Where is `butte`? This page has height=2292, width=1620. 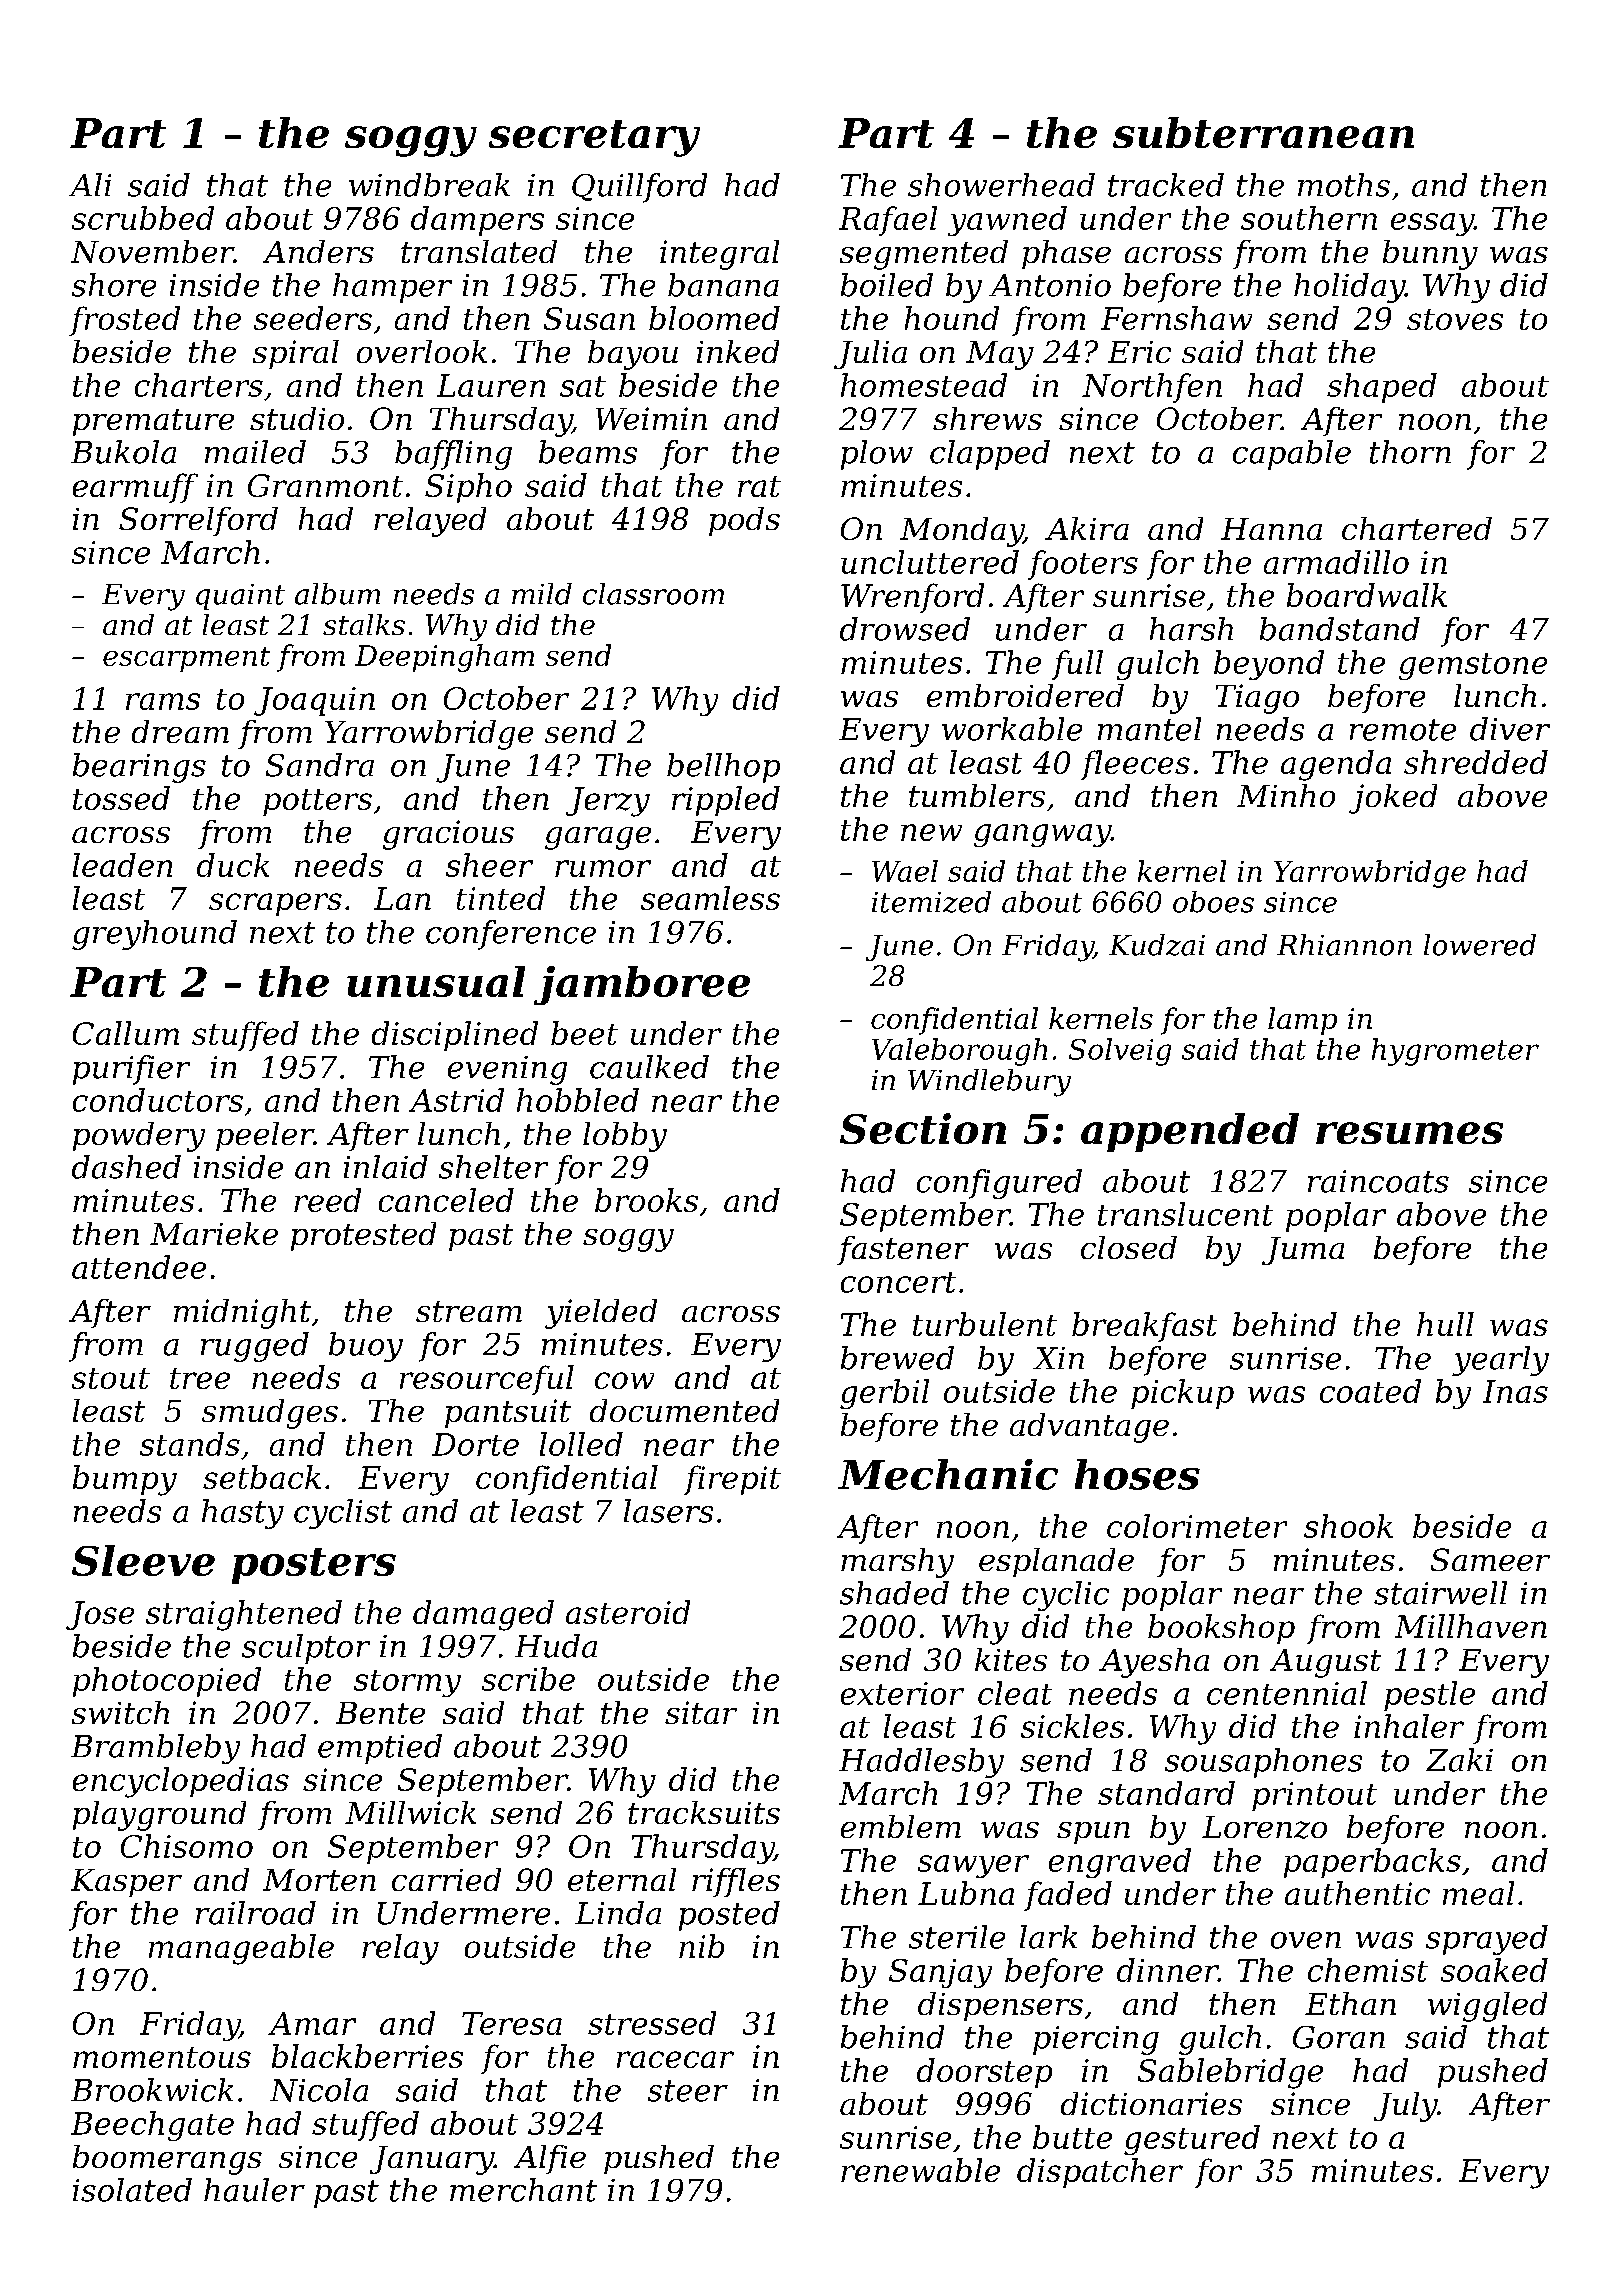 butte is located at coordinates (1072, 2137).
